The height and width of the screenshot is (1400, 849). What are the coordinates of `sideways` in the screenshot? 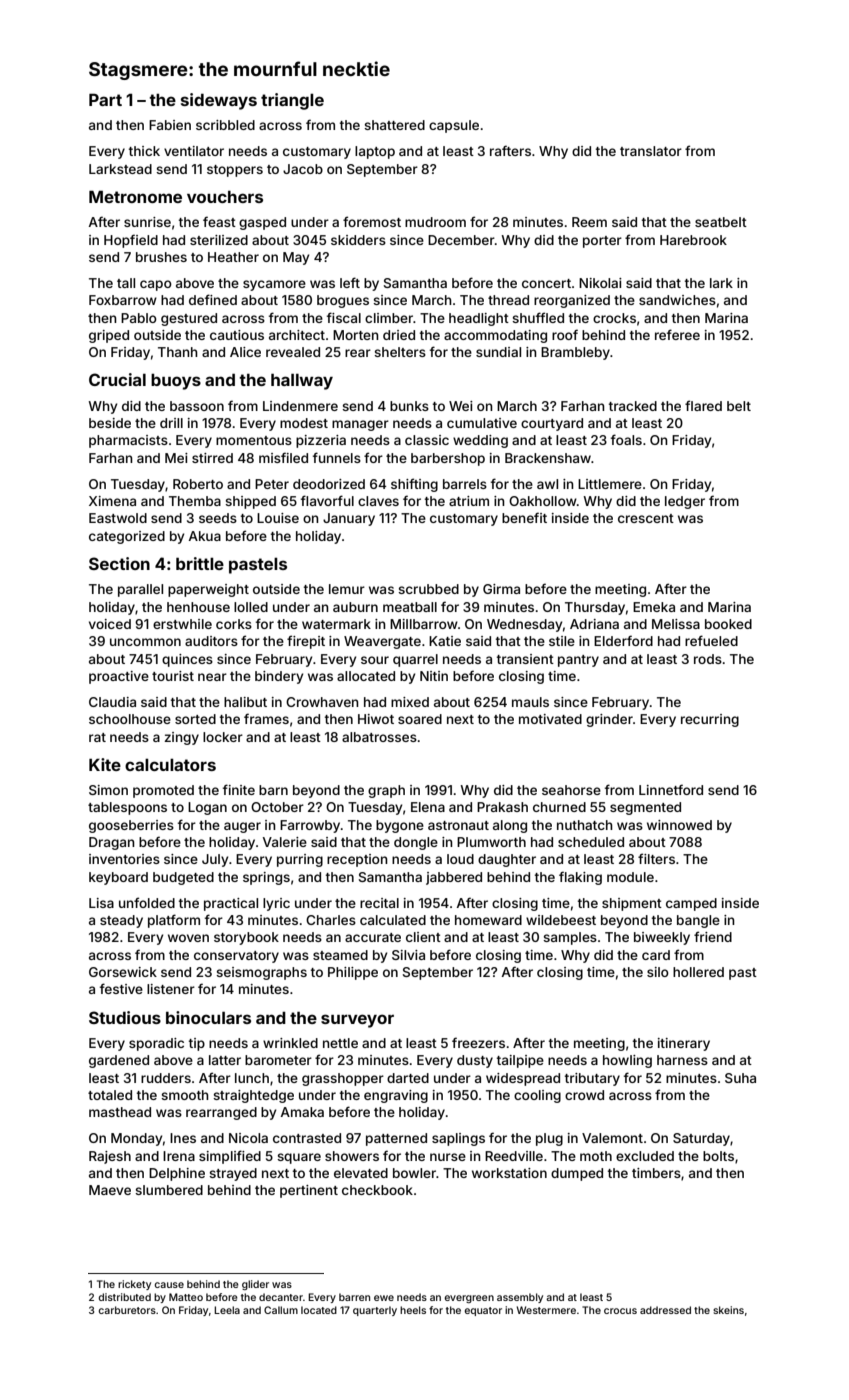 It's located at (219, 101).
